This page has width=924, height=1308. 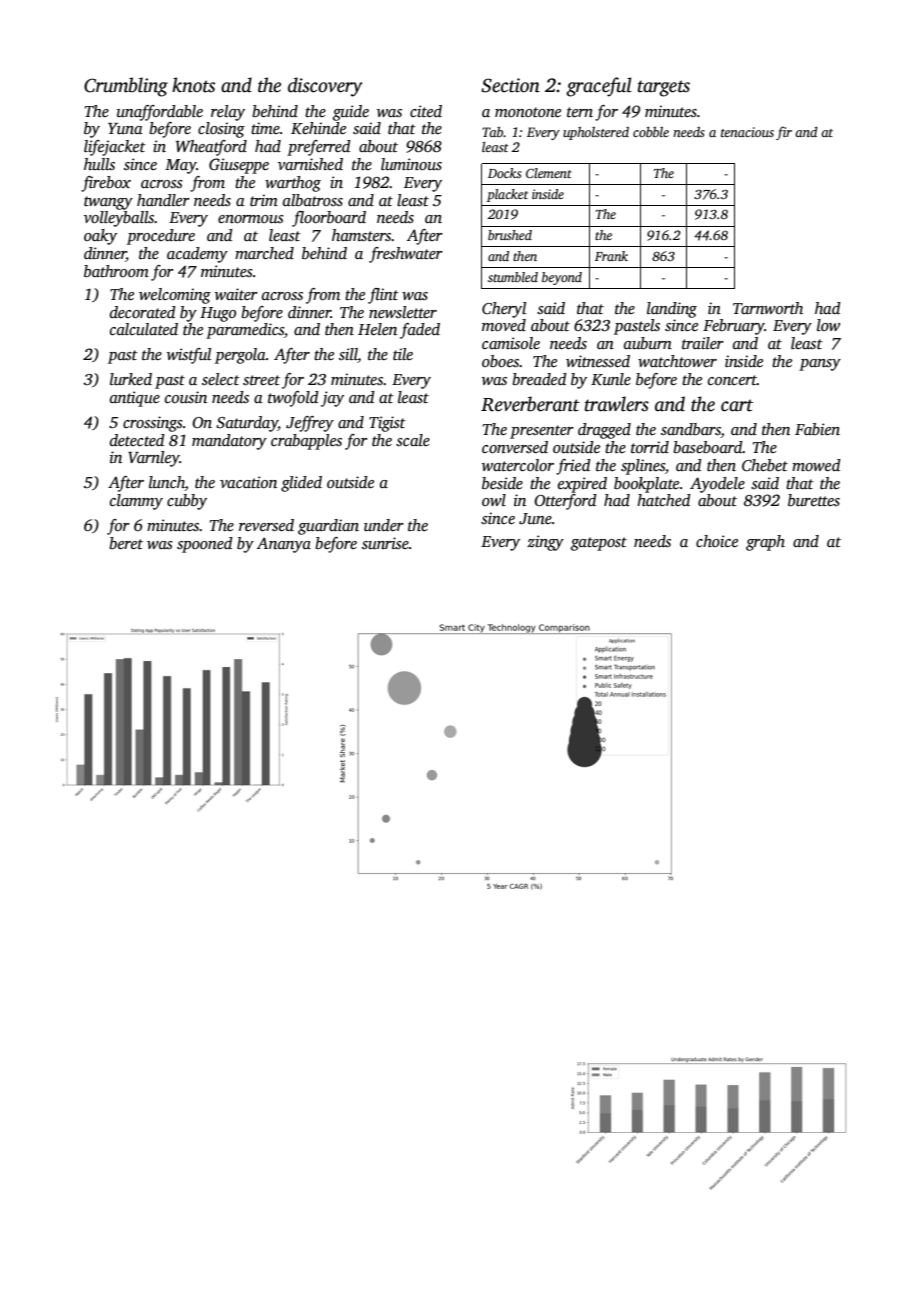 What do you see at coordinates (651, 132) in the page?
I see `cobble` at bounding box center [651, 132].
